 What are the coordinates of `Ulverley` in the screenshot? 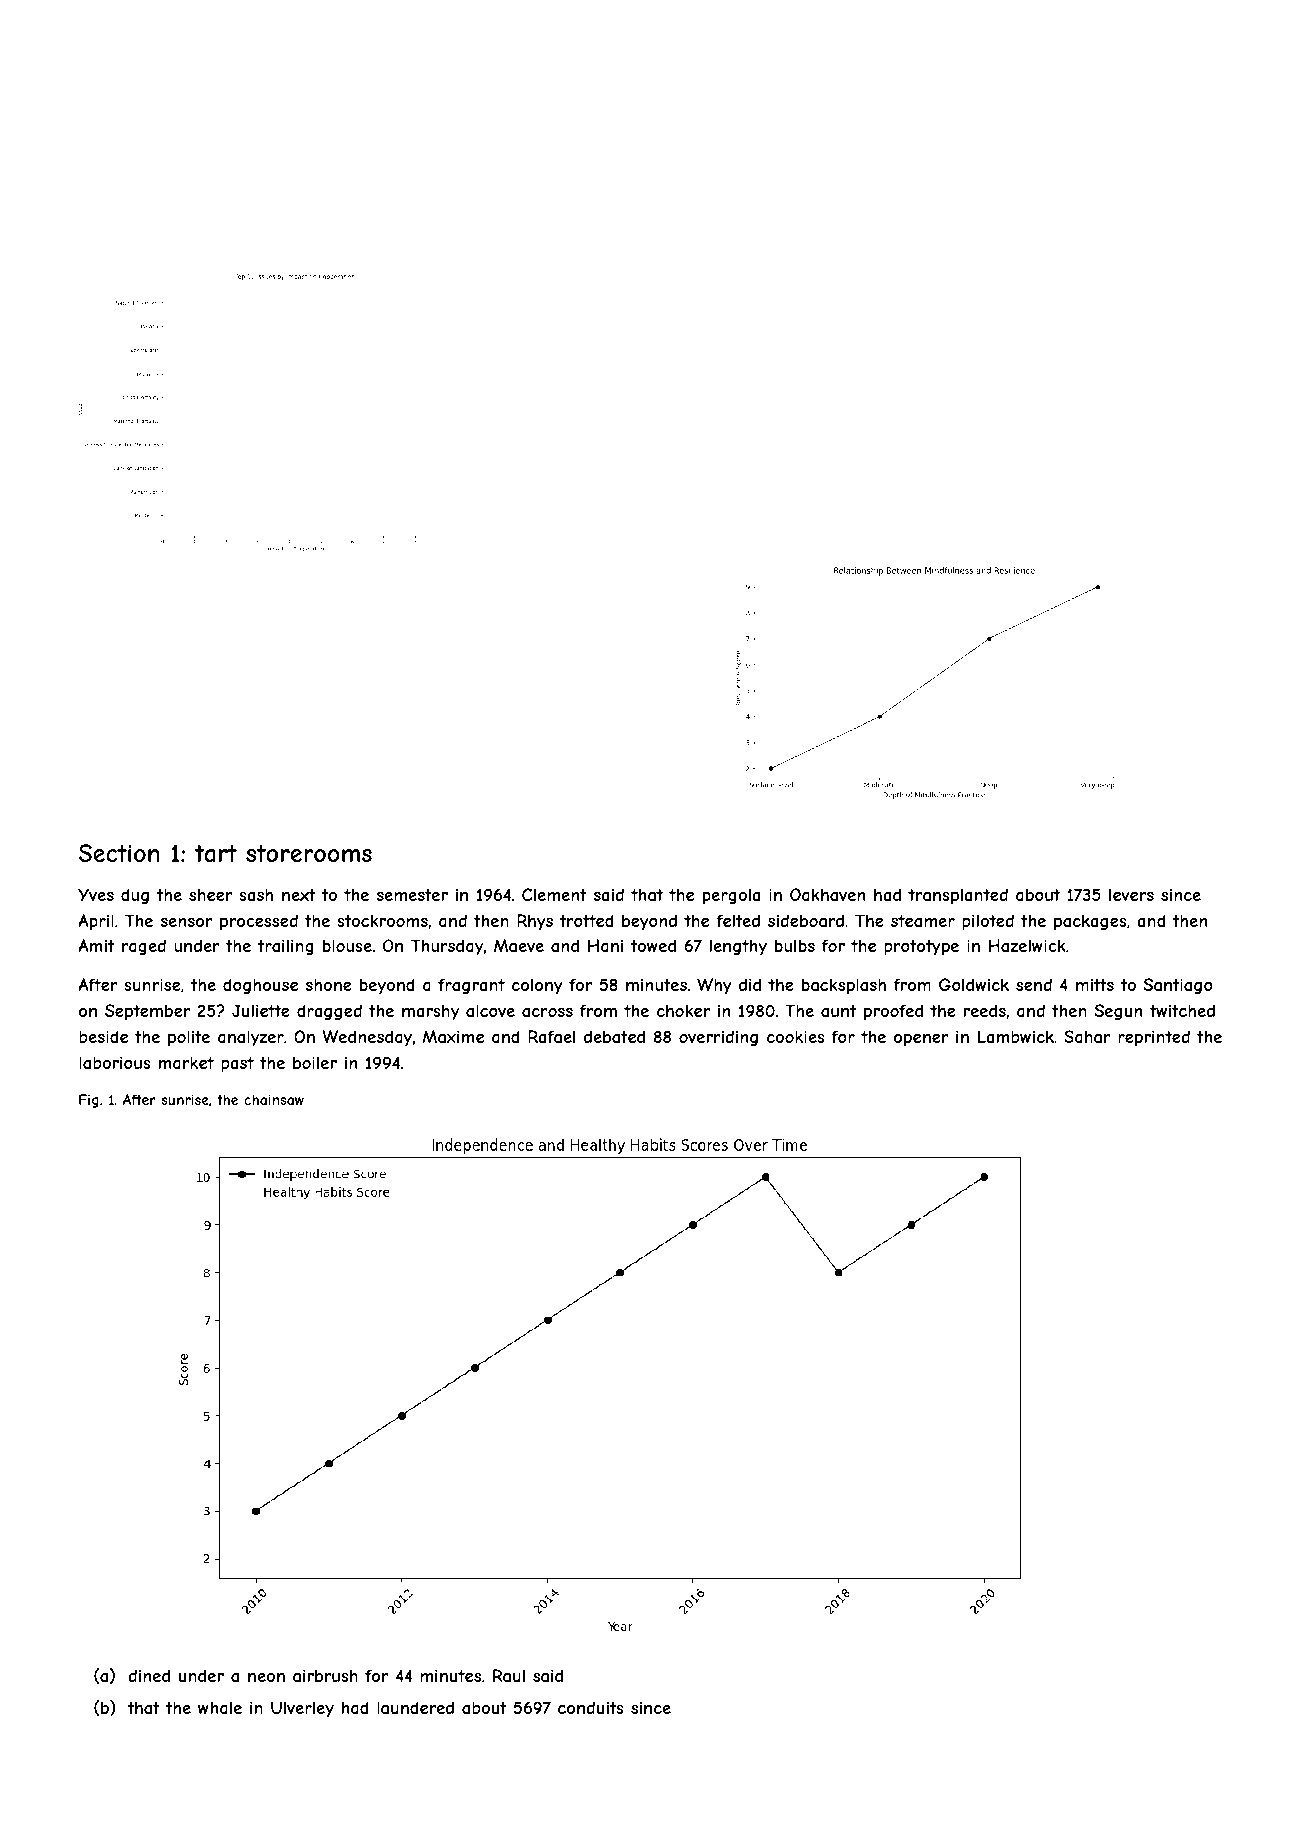 It's located at (302, 1709).
